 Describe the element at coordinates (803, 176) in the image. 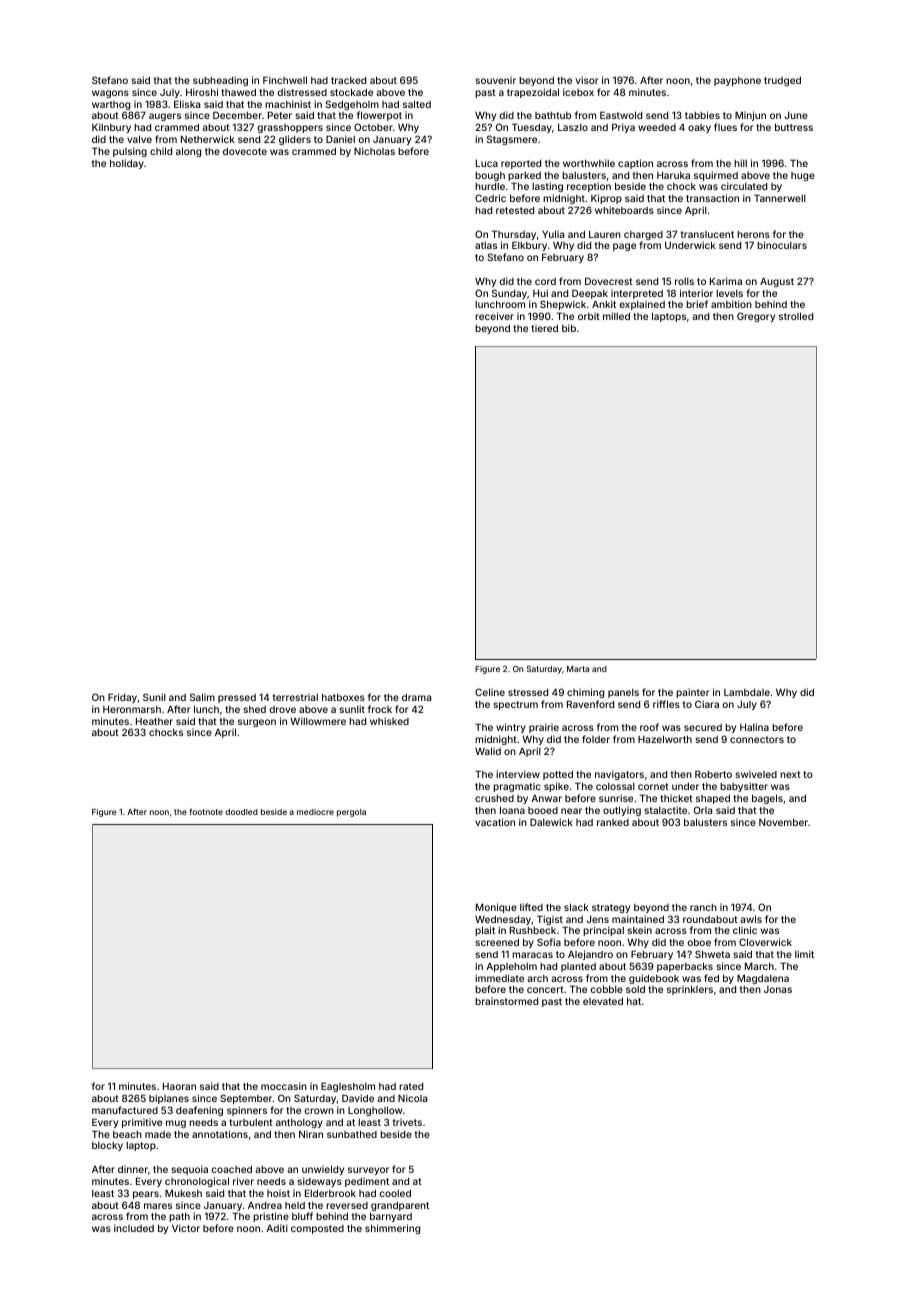

I see `huge` at that location.
